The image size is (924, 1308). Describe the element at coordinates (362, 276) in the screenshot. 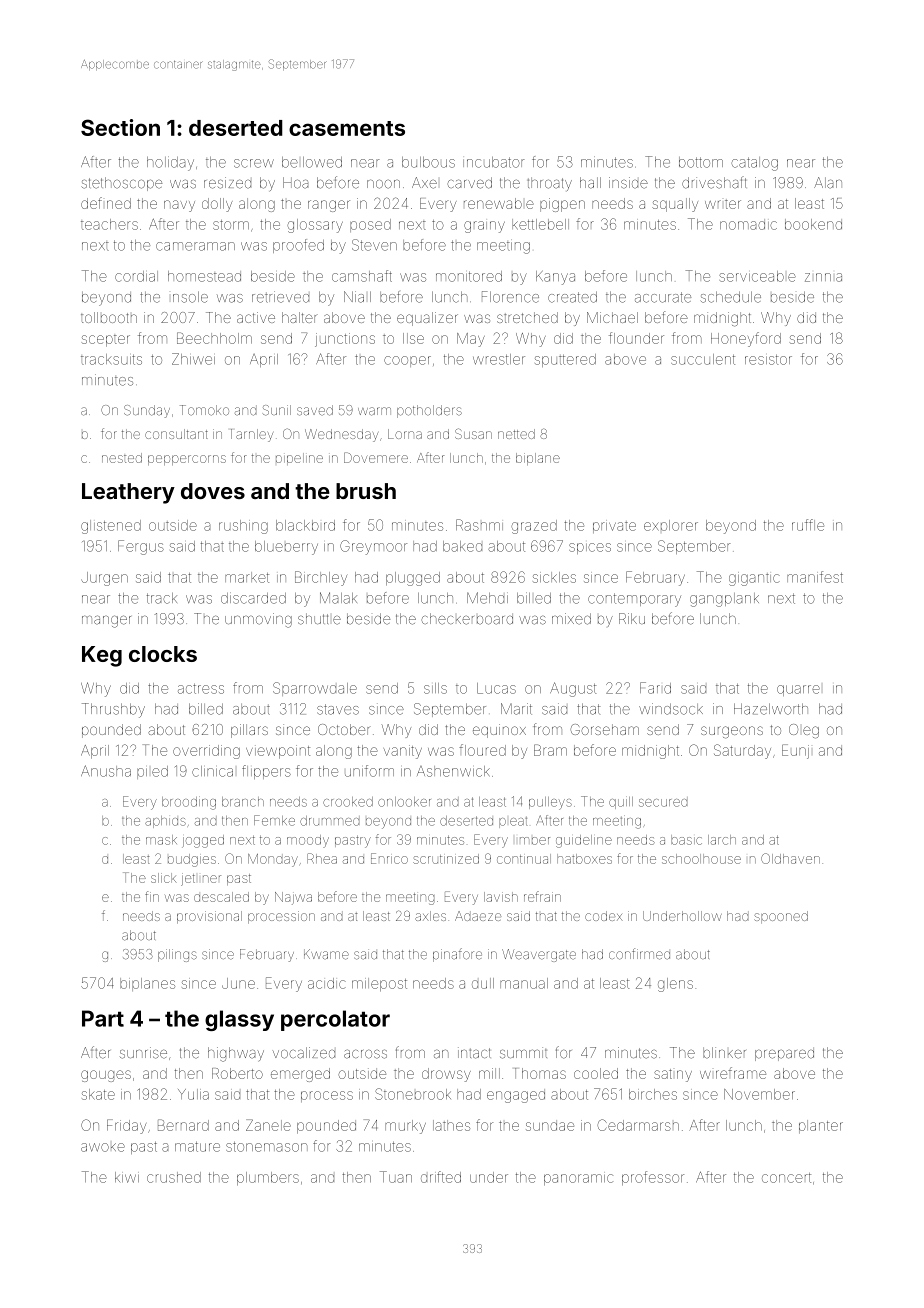

I see `camshaft` at that location.
